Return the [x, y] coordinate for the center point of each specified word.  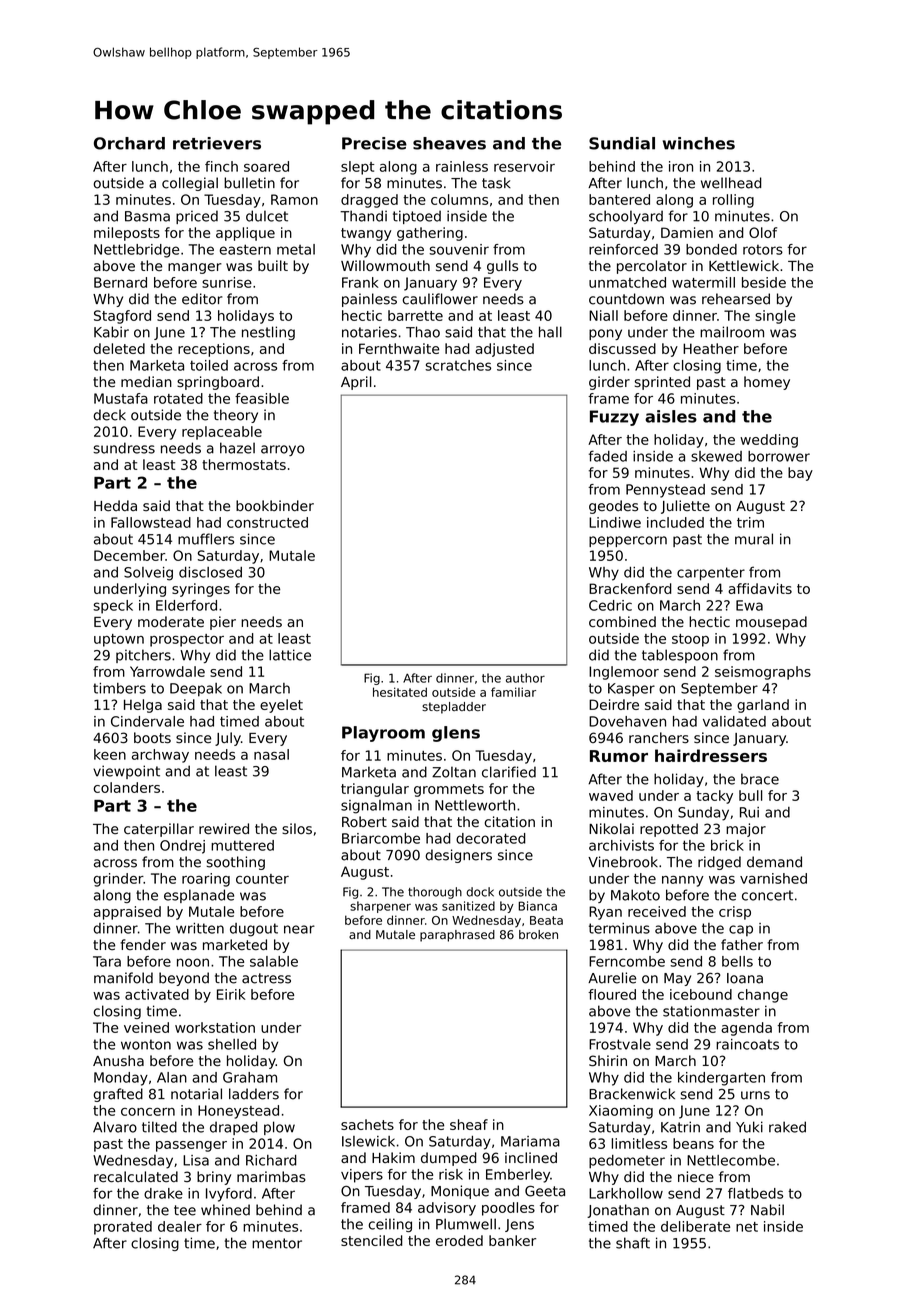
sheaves [449, 143]
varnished [773, 878]
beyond [184, 979]
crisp [735, 913]
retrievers [217, 143]
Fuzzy [614, 418]
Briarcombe [381, 838]
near [299, 929]
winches [699, 143]
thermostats [244, 464]
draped [233, 1128]
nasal [271, 754]
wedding [769, 441]
